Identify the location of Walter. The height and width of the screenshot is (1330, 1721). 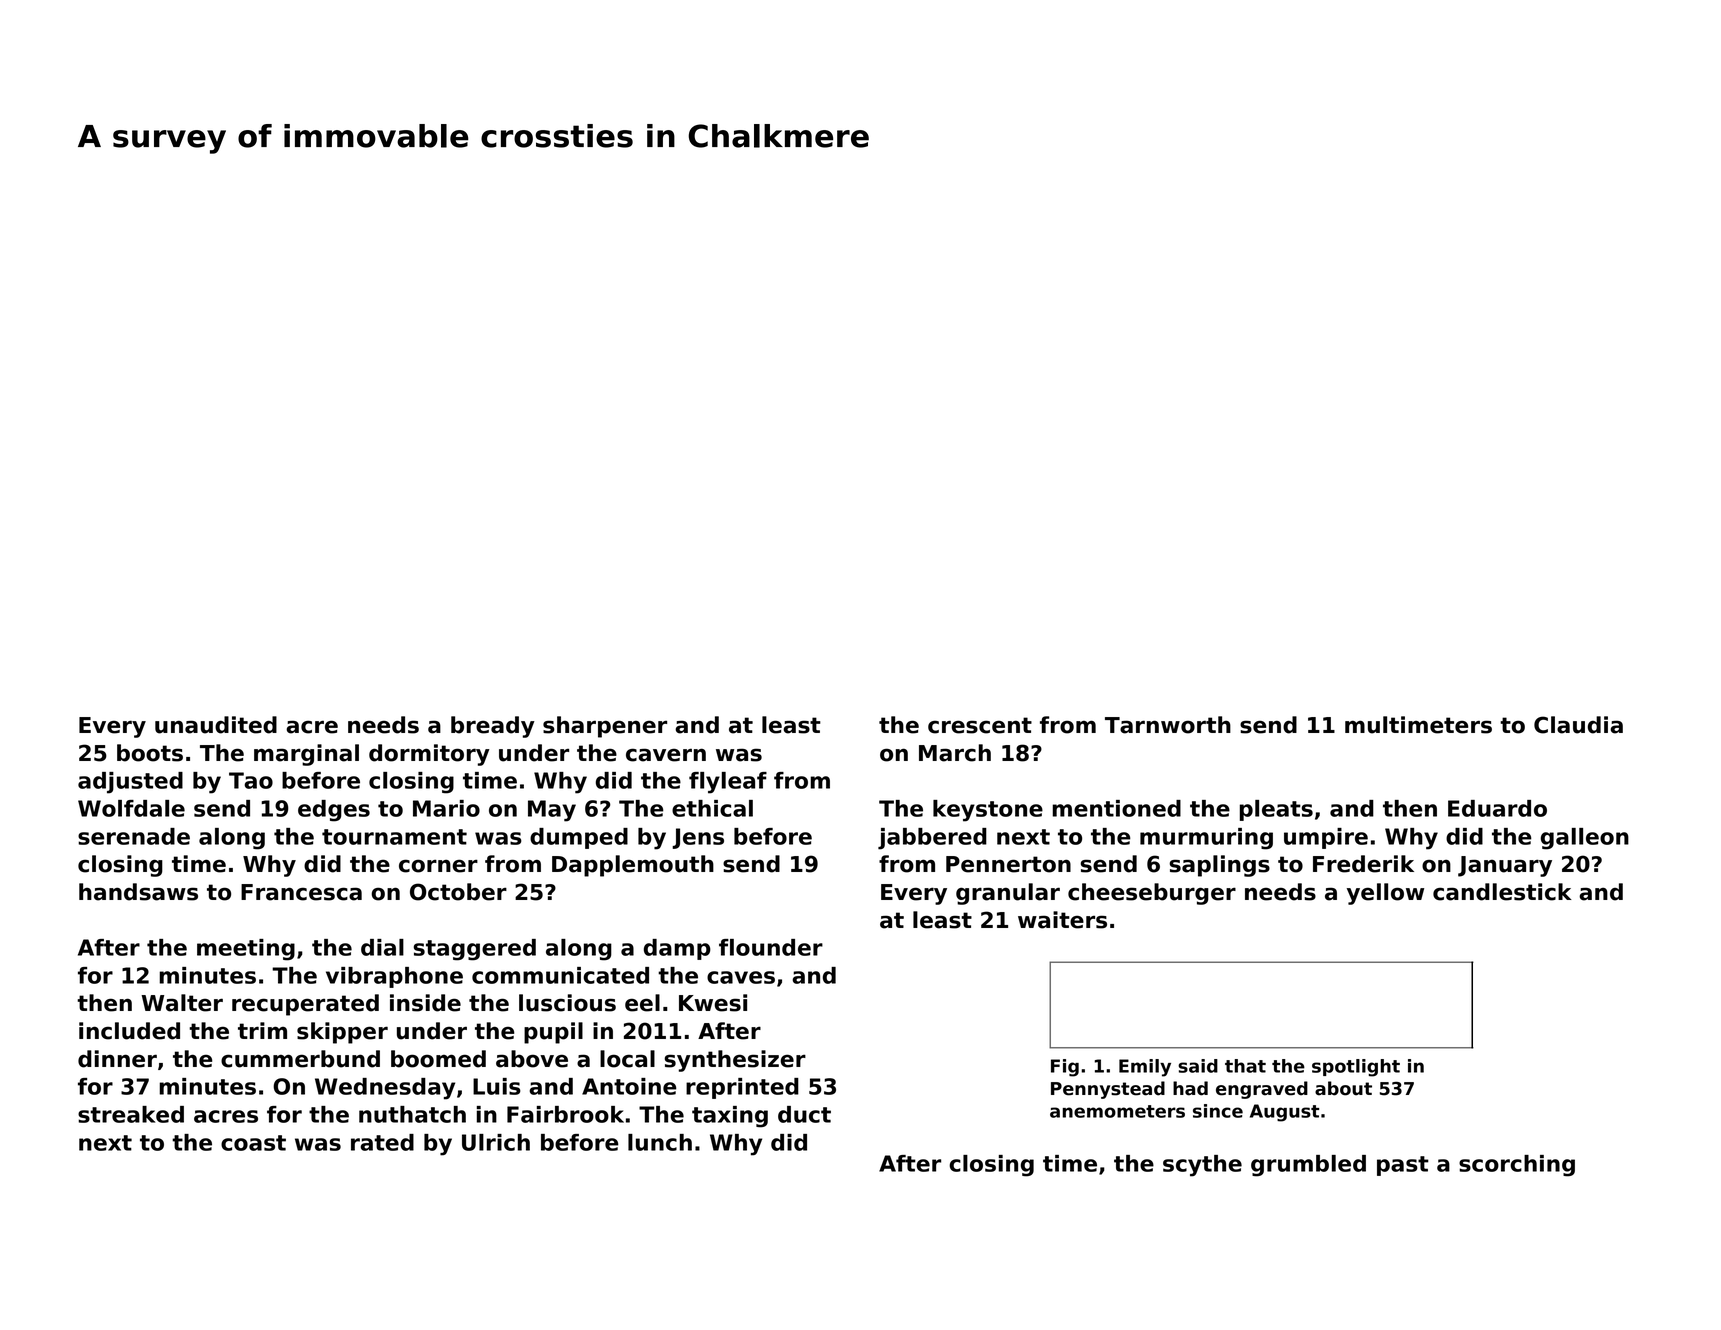
(182, 1003).
